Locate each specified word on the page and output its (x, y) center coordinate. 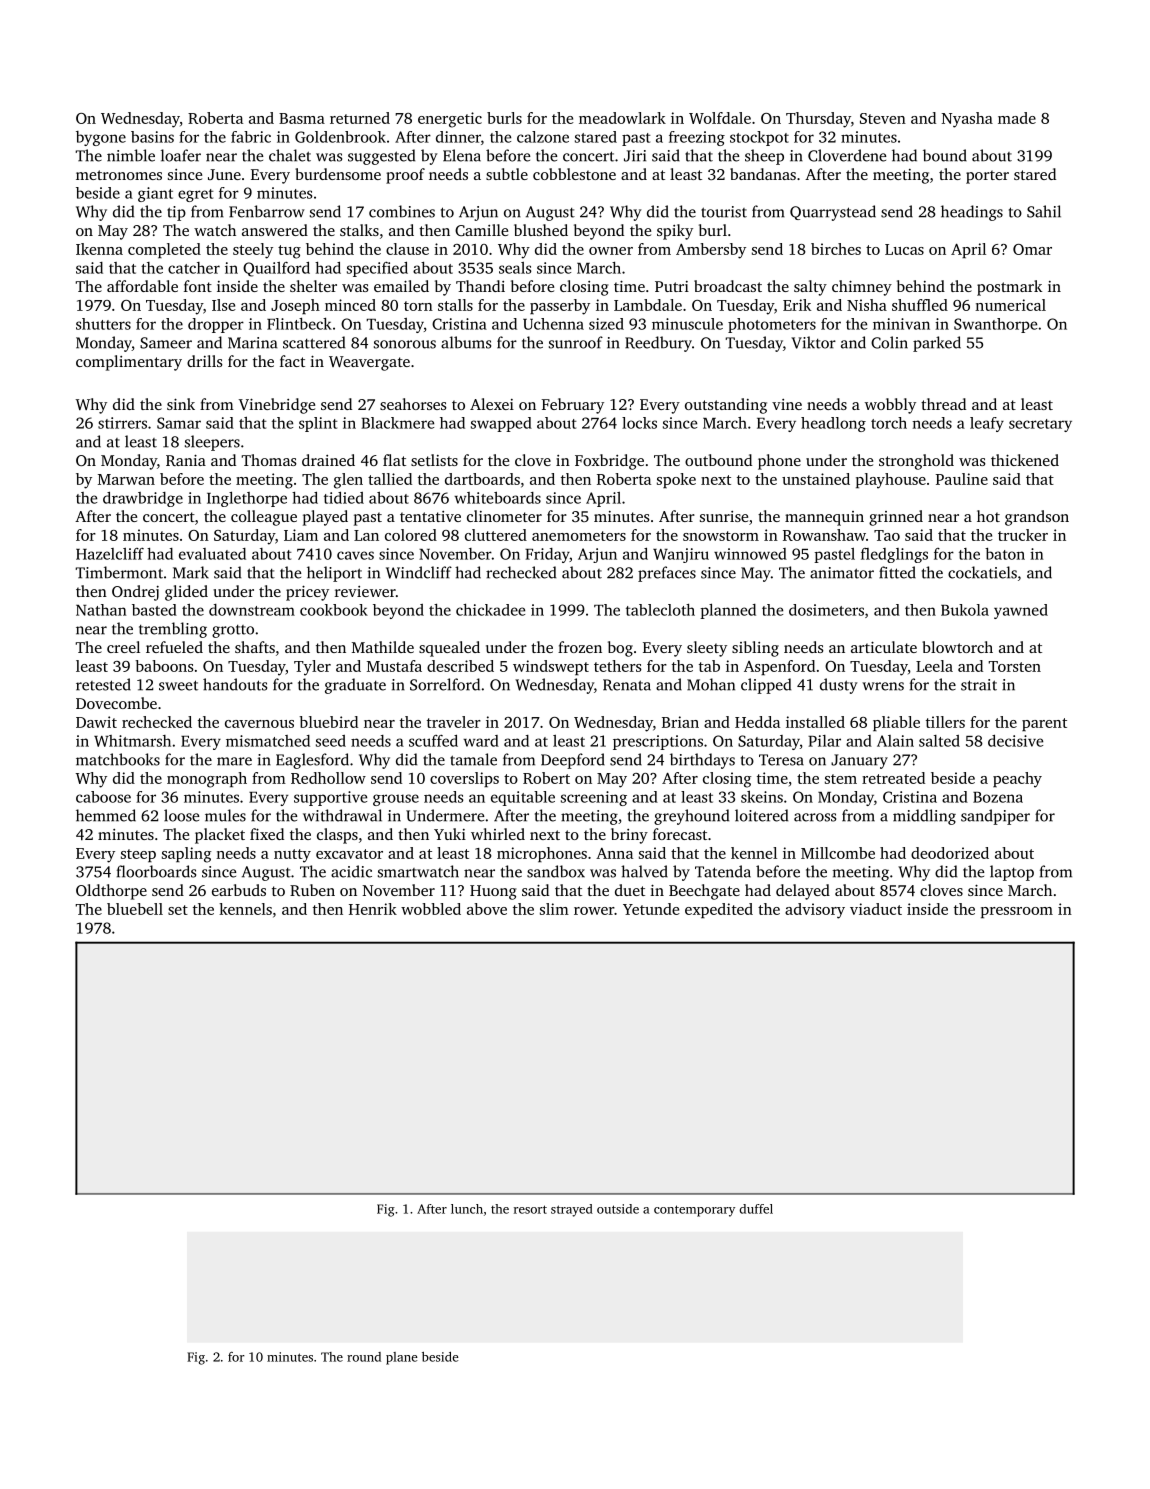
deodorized (950, 853)
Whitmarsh (132, 741)
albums (466, 342)
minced (350, 305)
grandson (1037, 518)
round (364, 1357)
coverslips (464, 779)
